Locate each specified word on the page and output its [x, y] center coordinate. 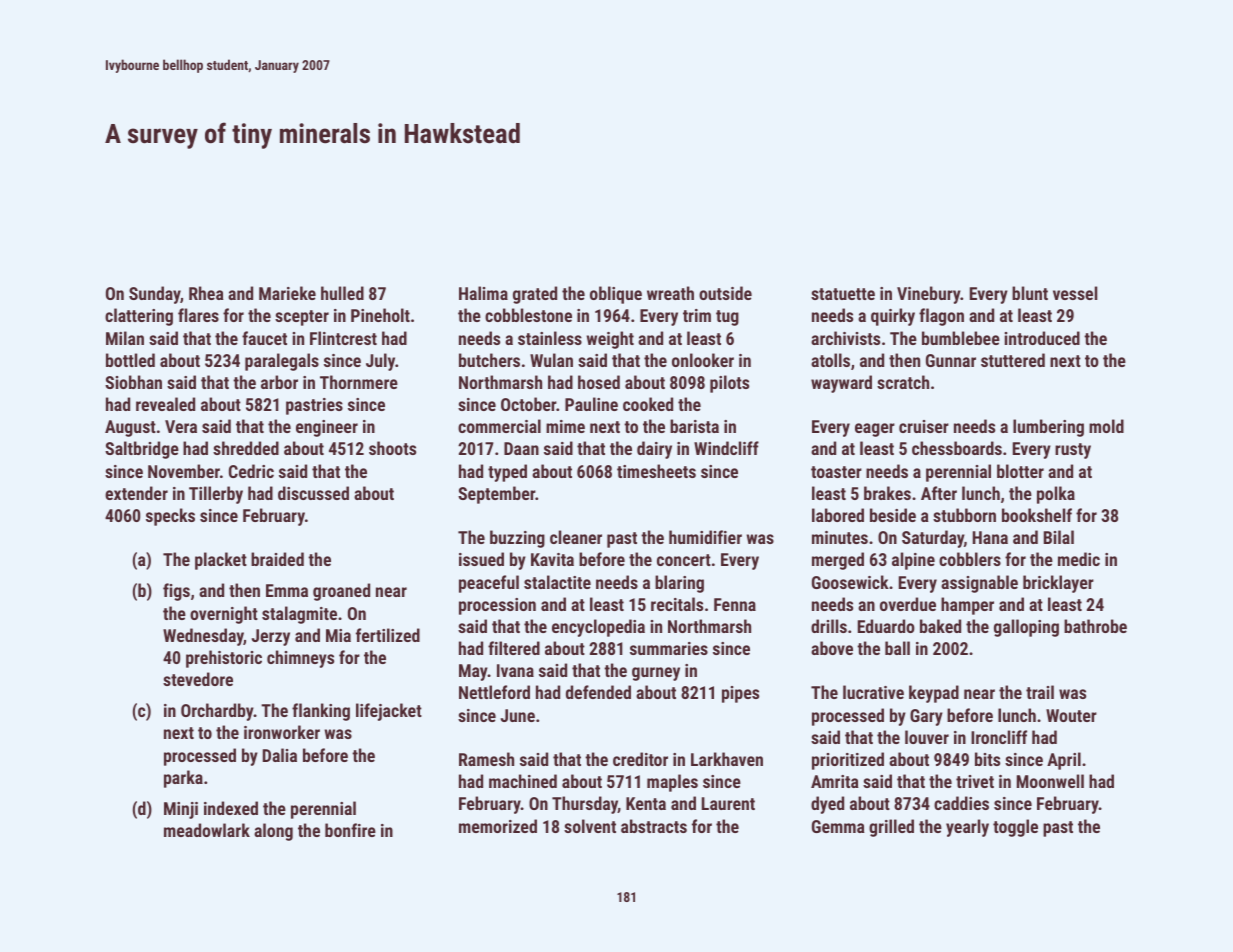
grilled [891, 828]
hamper [967, 606]
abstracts [654, 826]
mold [1106, 426]
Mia [338, 635]
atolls [830, 360]
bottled [130, 360]
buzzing [517, 539]
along [273, 832]
